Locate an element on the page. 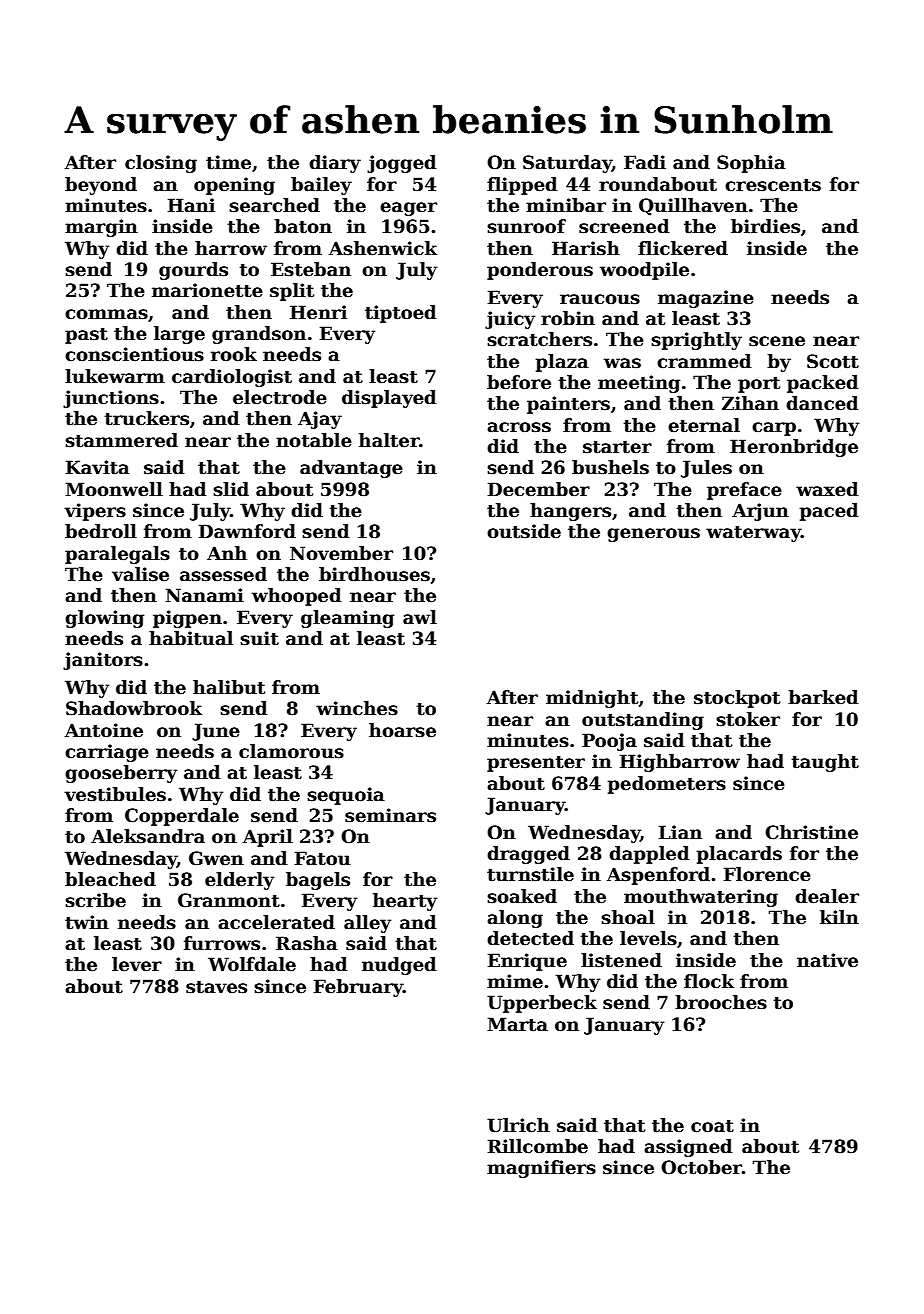  Sophia is located at coordinates (751, 164).
